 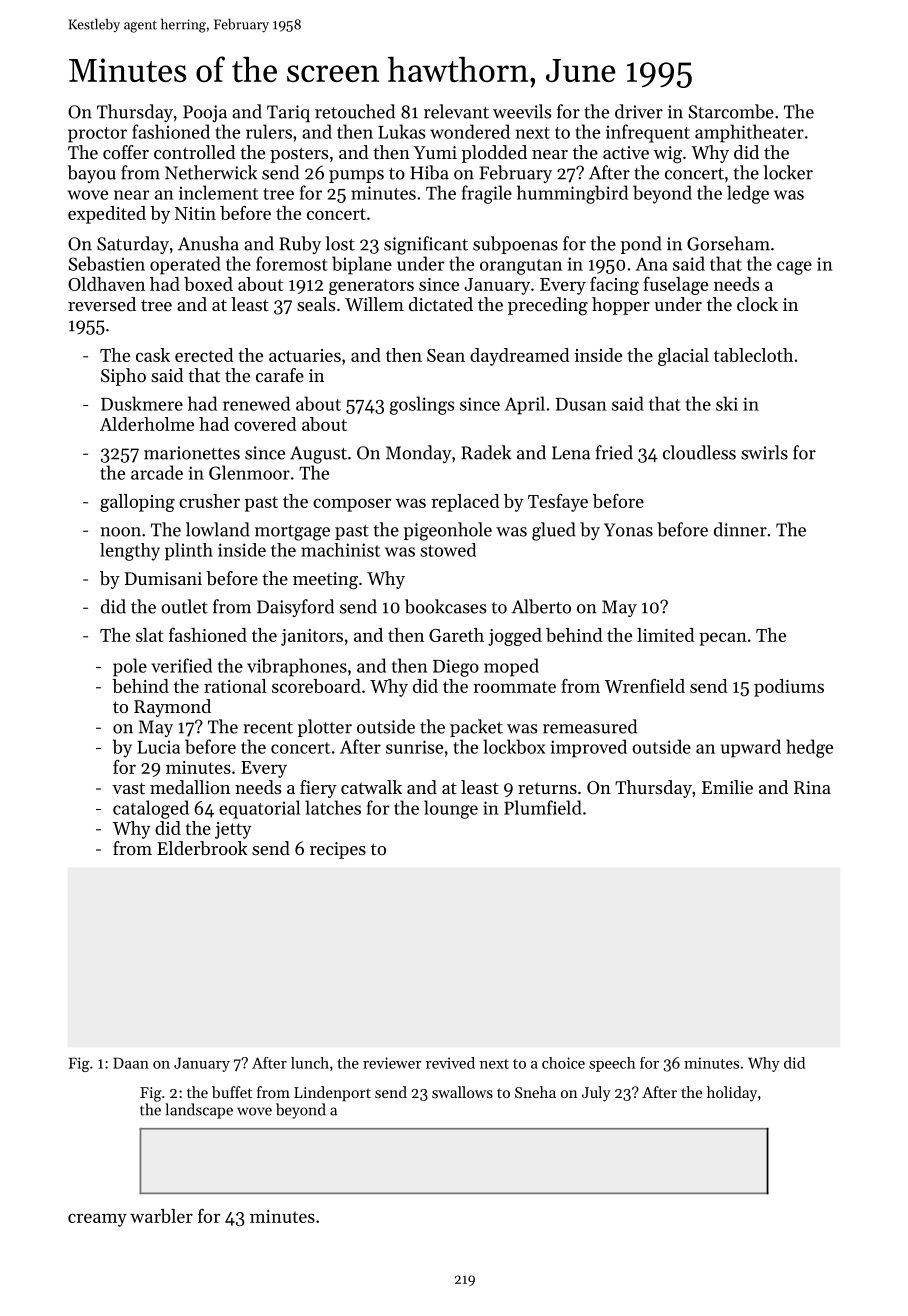 I want to click on pumps, so click(x=356, y=176).
